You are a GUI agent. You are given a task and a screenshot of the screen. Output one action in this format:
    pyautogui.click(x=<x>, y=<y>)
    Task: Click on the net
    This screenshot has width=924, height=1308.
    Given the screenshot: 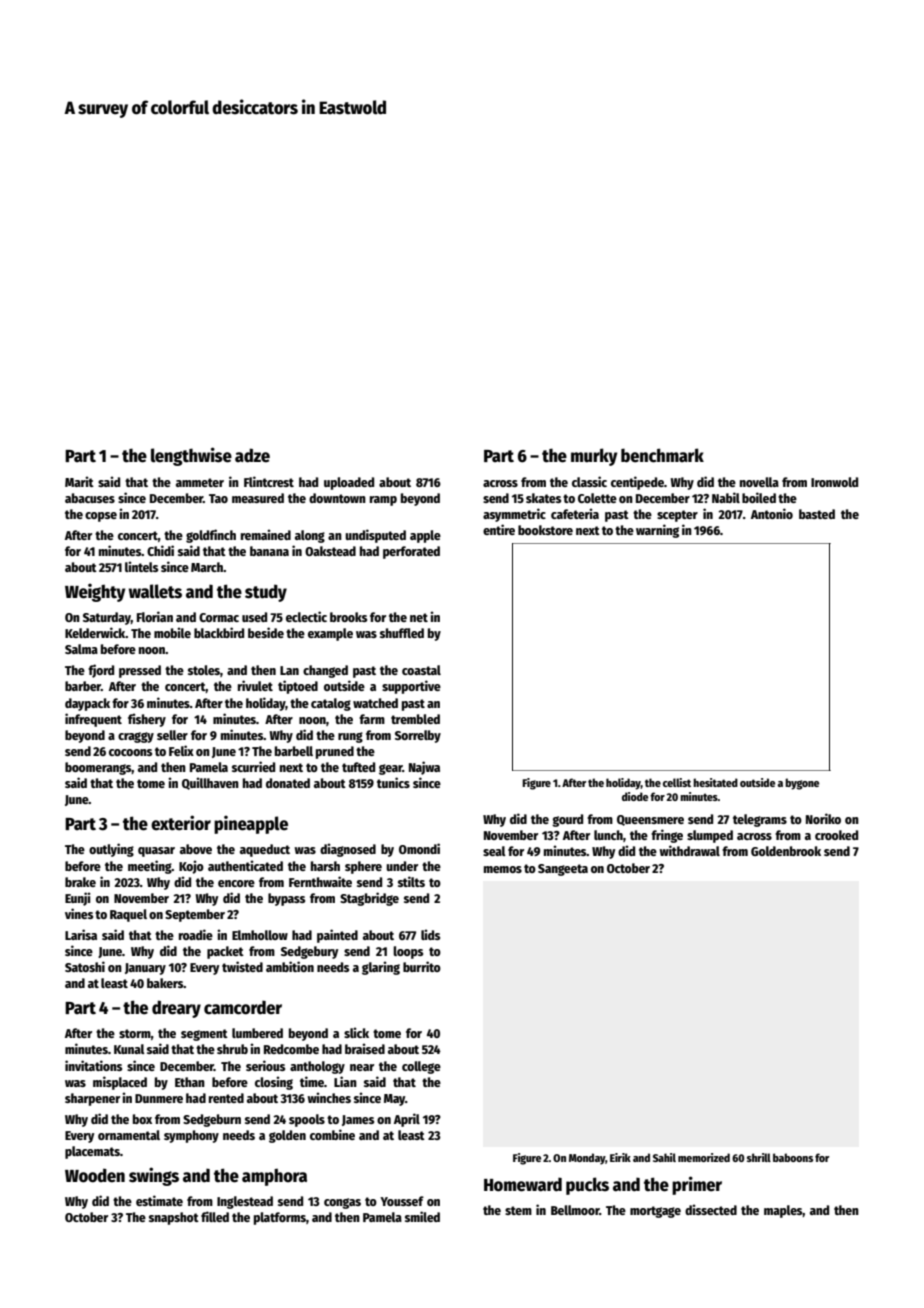 What is the action you would take?
    pyautogui.click(x=419, y=617)
